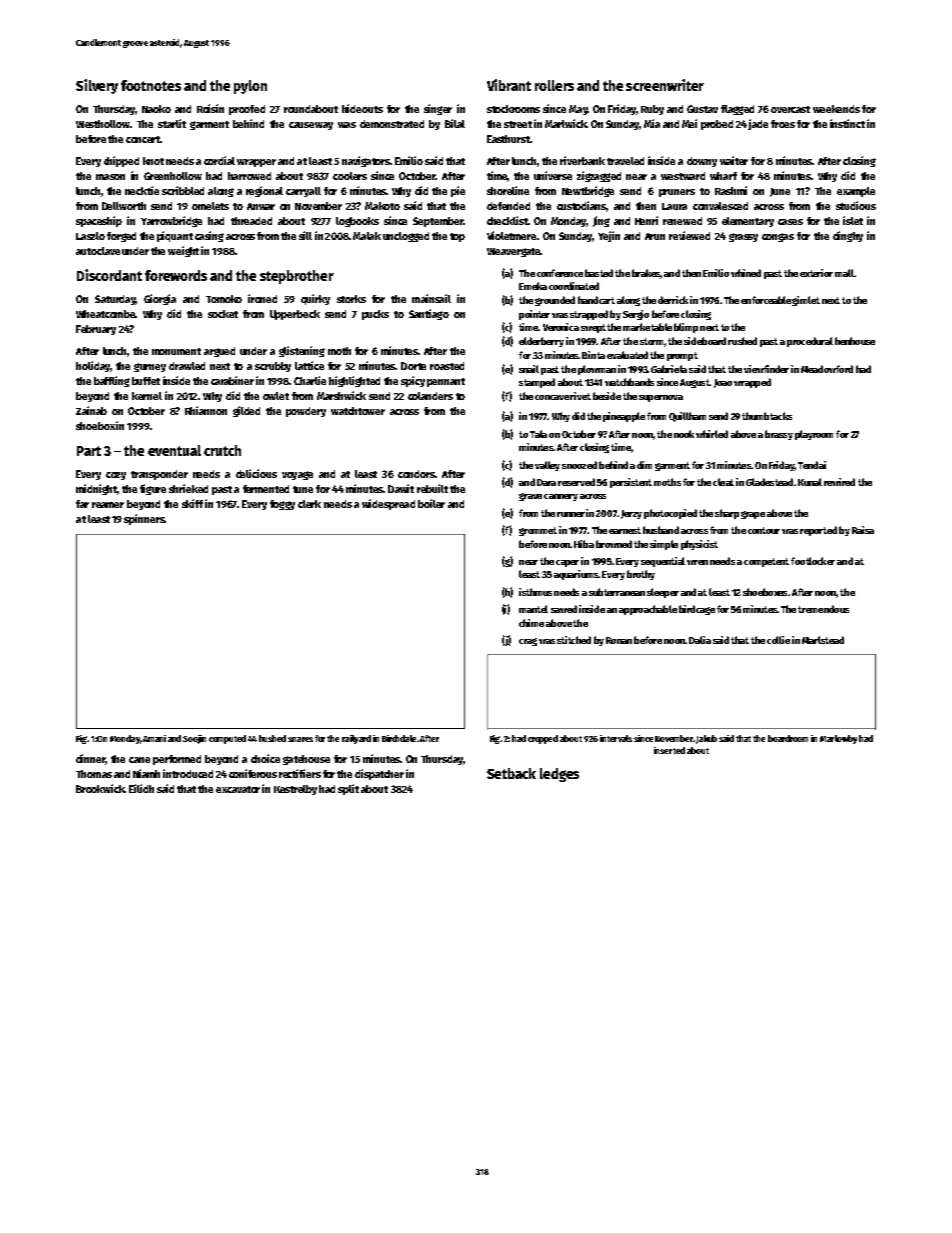  What do you see at coordinates (609, 236) in the image?
I see `Yejin` at bounding box center [609, 236].
